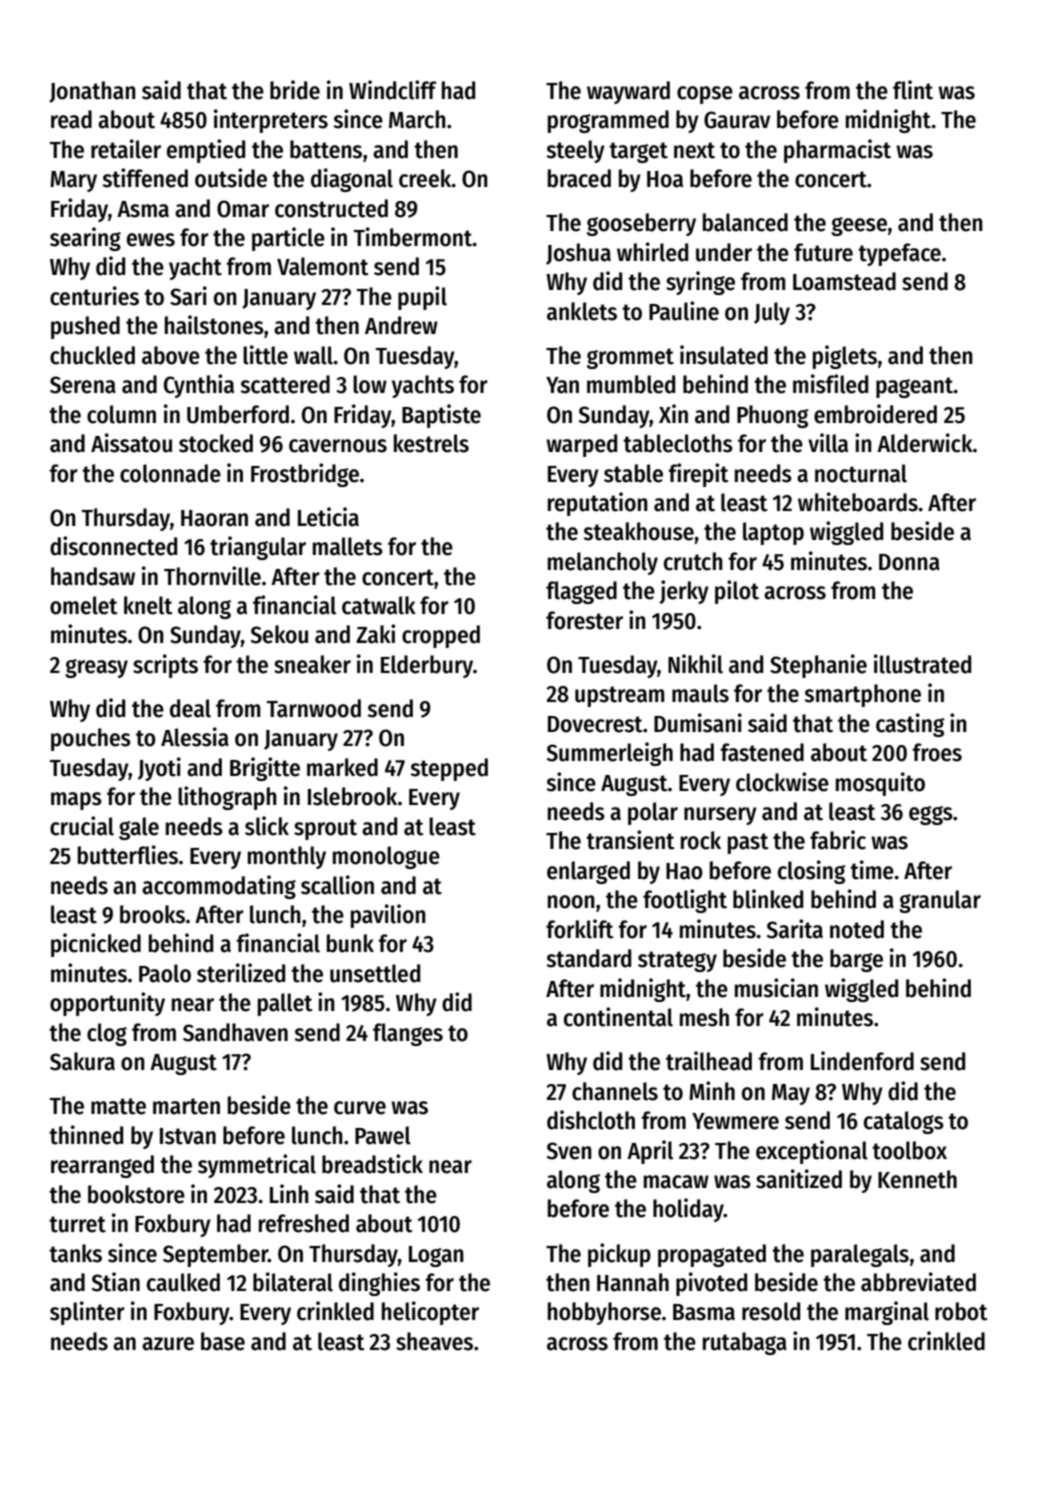  I want to click on creek, so click(425, 178).
